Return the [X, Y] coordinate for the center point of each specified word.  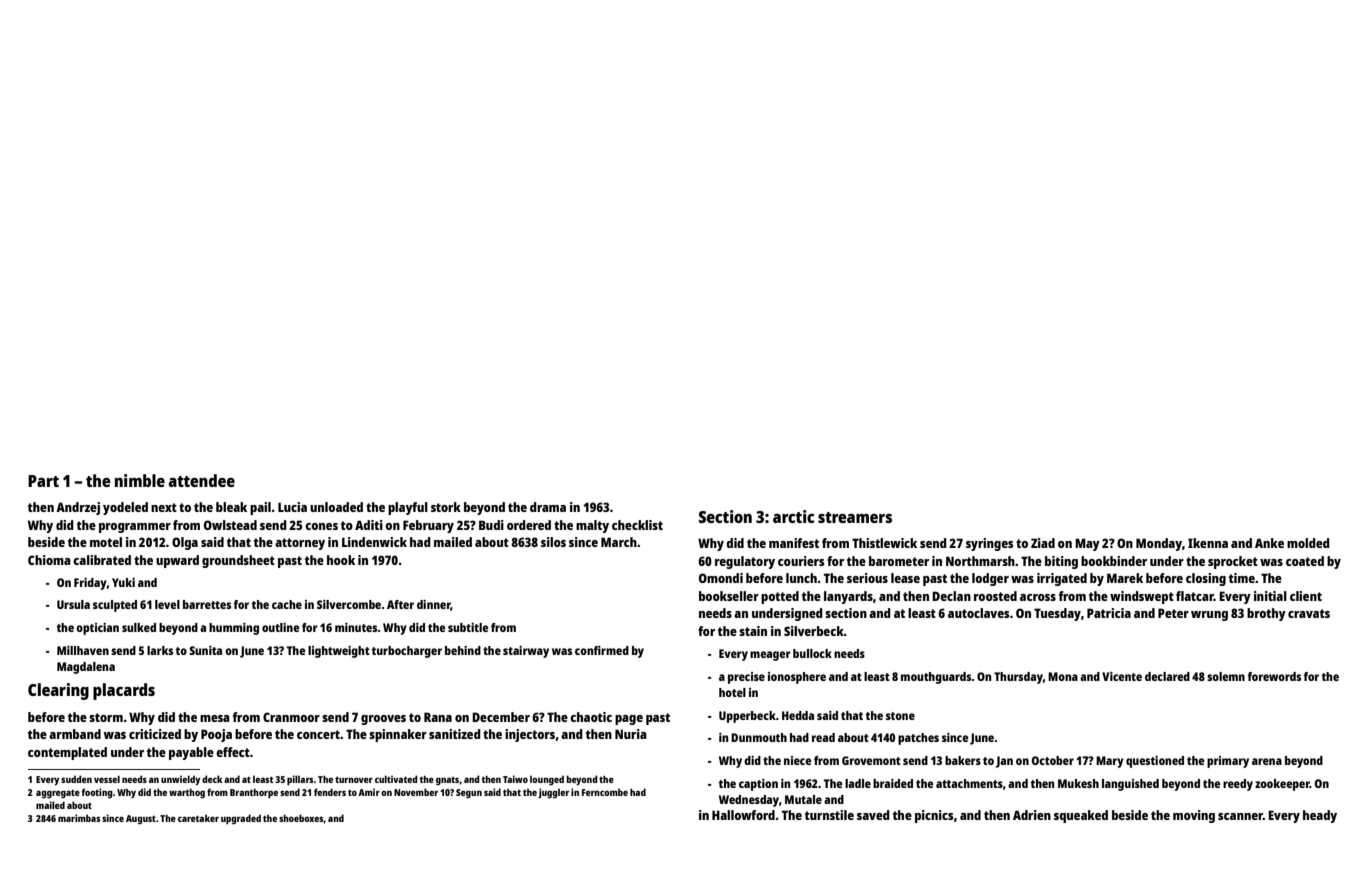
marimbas [79, 818]
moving [1194, 816]
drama [548, 507]
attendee [201, 480]
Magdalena [86, 668]
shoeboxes [301, 818]
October [1053, 760]
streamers [855, 517]
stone [900, 716]
